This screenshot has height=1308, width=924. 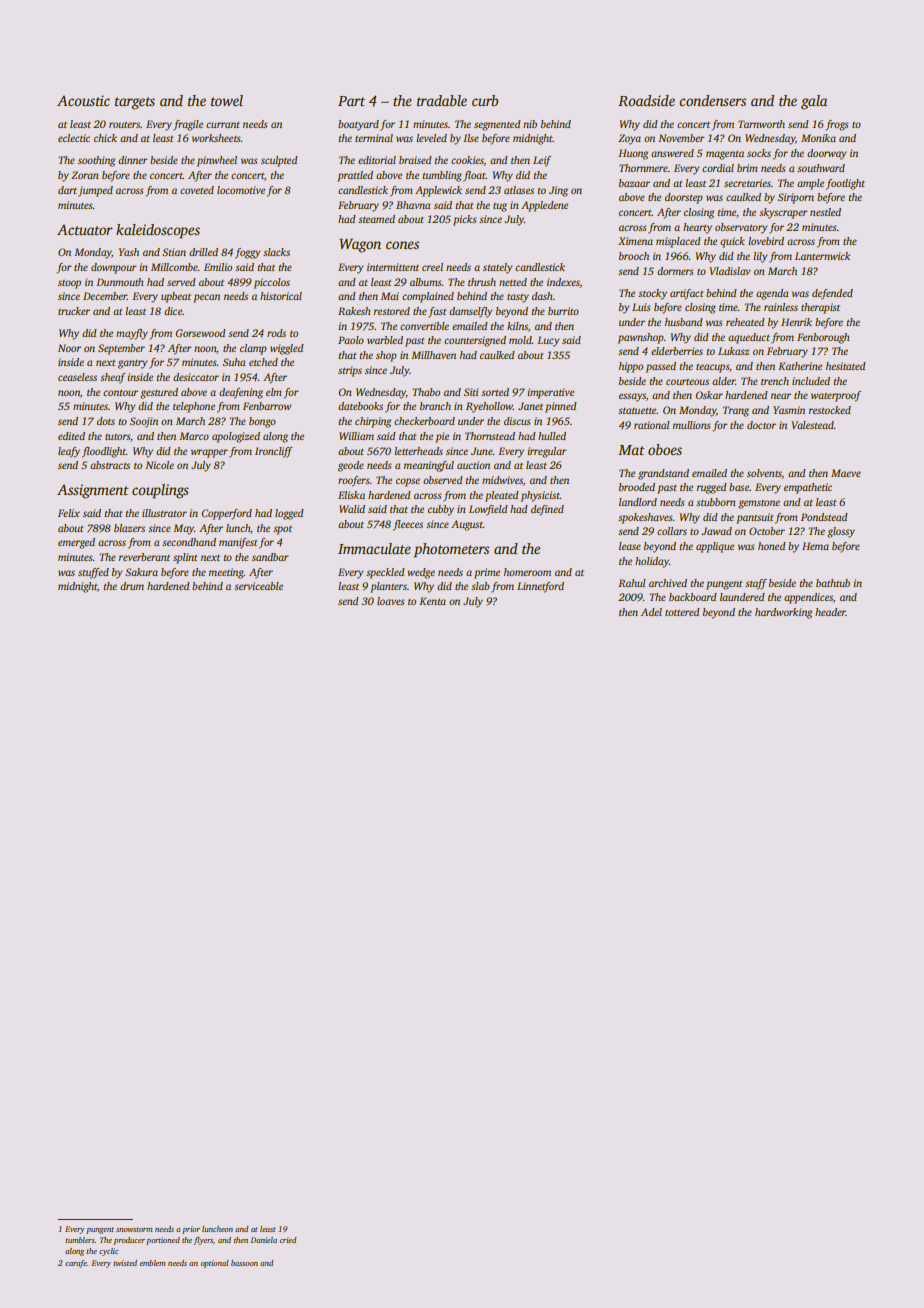 I want to click on included, so click(x=811, y=381).
